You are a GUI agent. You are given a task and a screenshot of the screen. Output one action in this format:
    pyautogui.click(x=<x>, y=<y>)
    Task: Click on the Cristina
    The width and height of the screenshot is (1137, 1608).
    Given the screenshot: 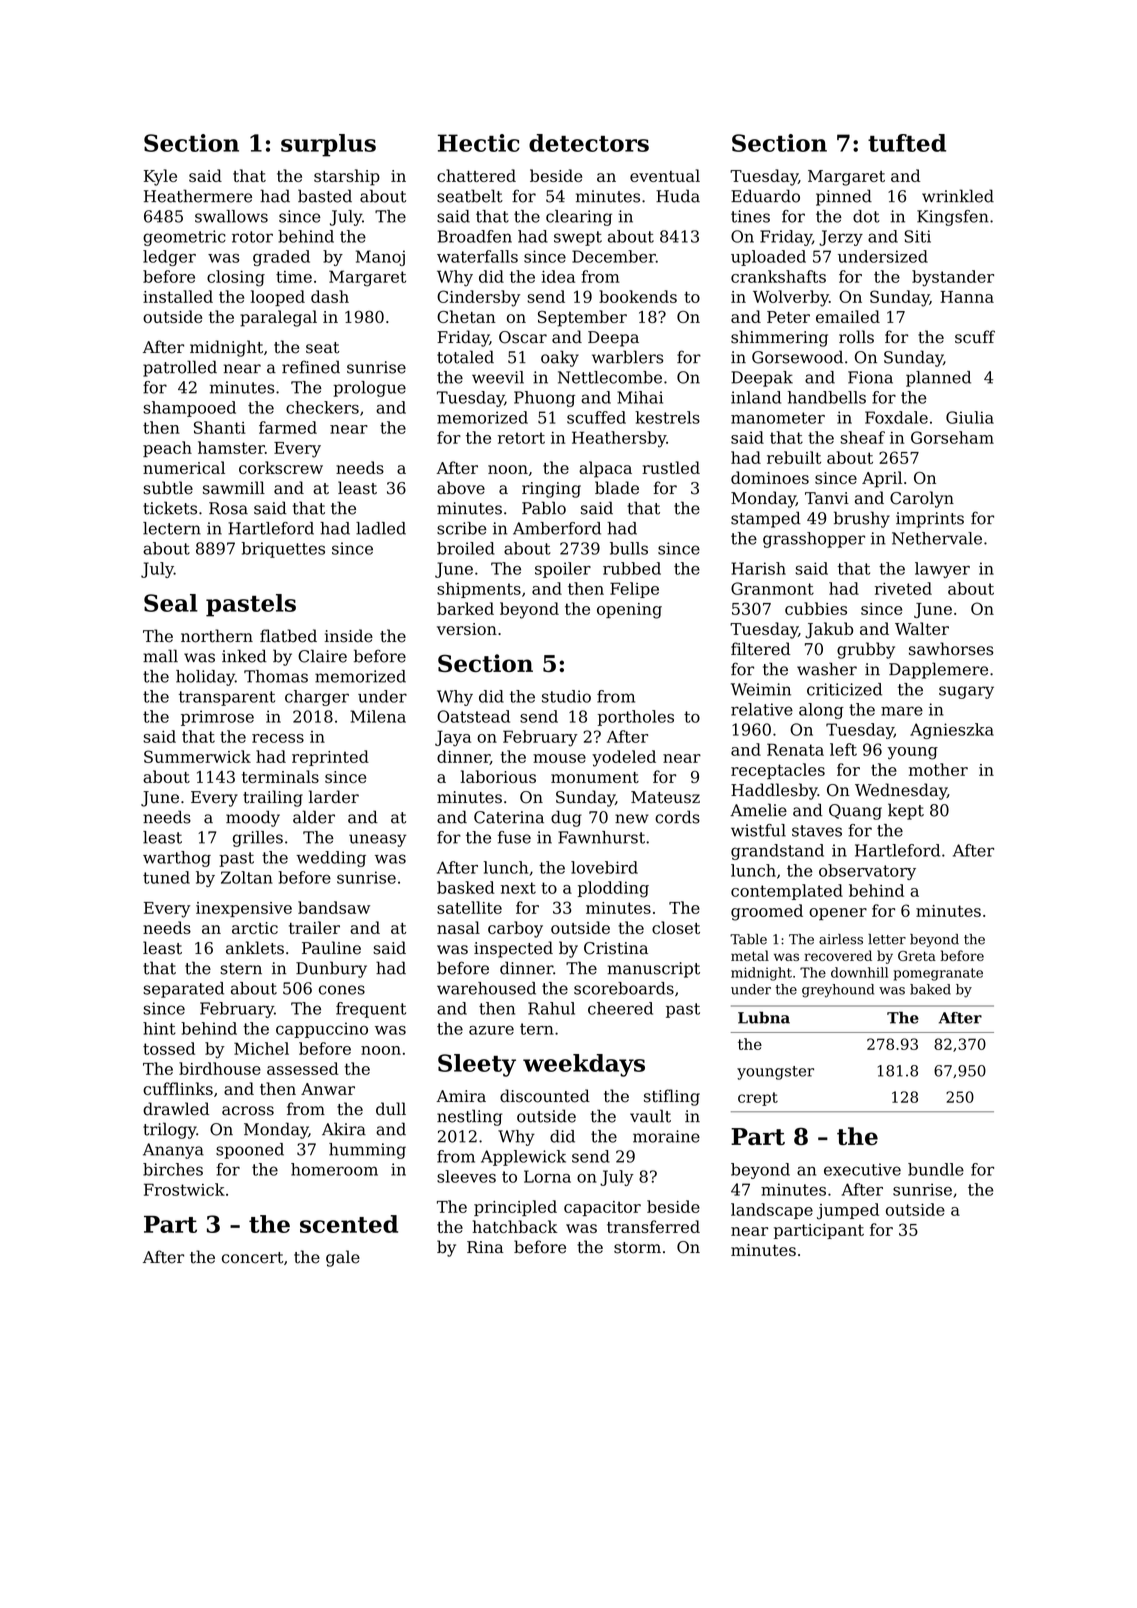 What is the action you would take?
    pyautogui.click(x=616, y=948)
